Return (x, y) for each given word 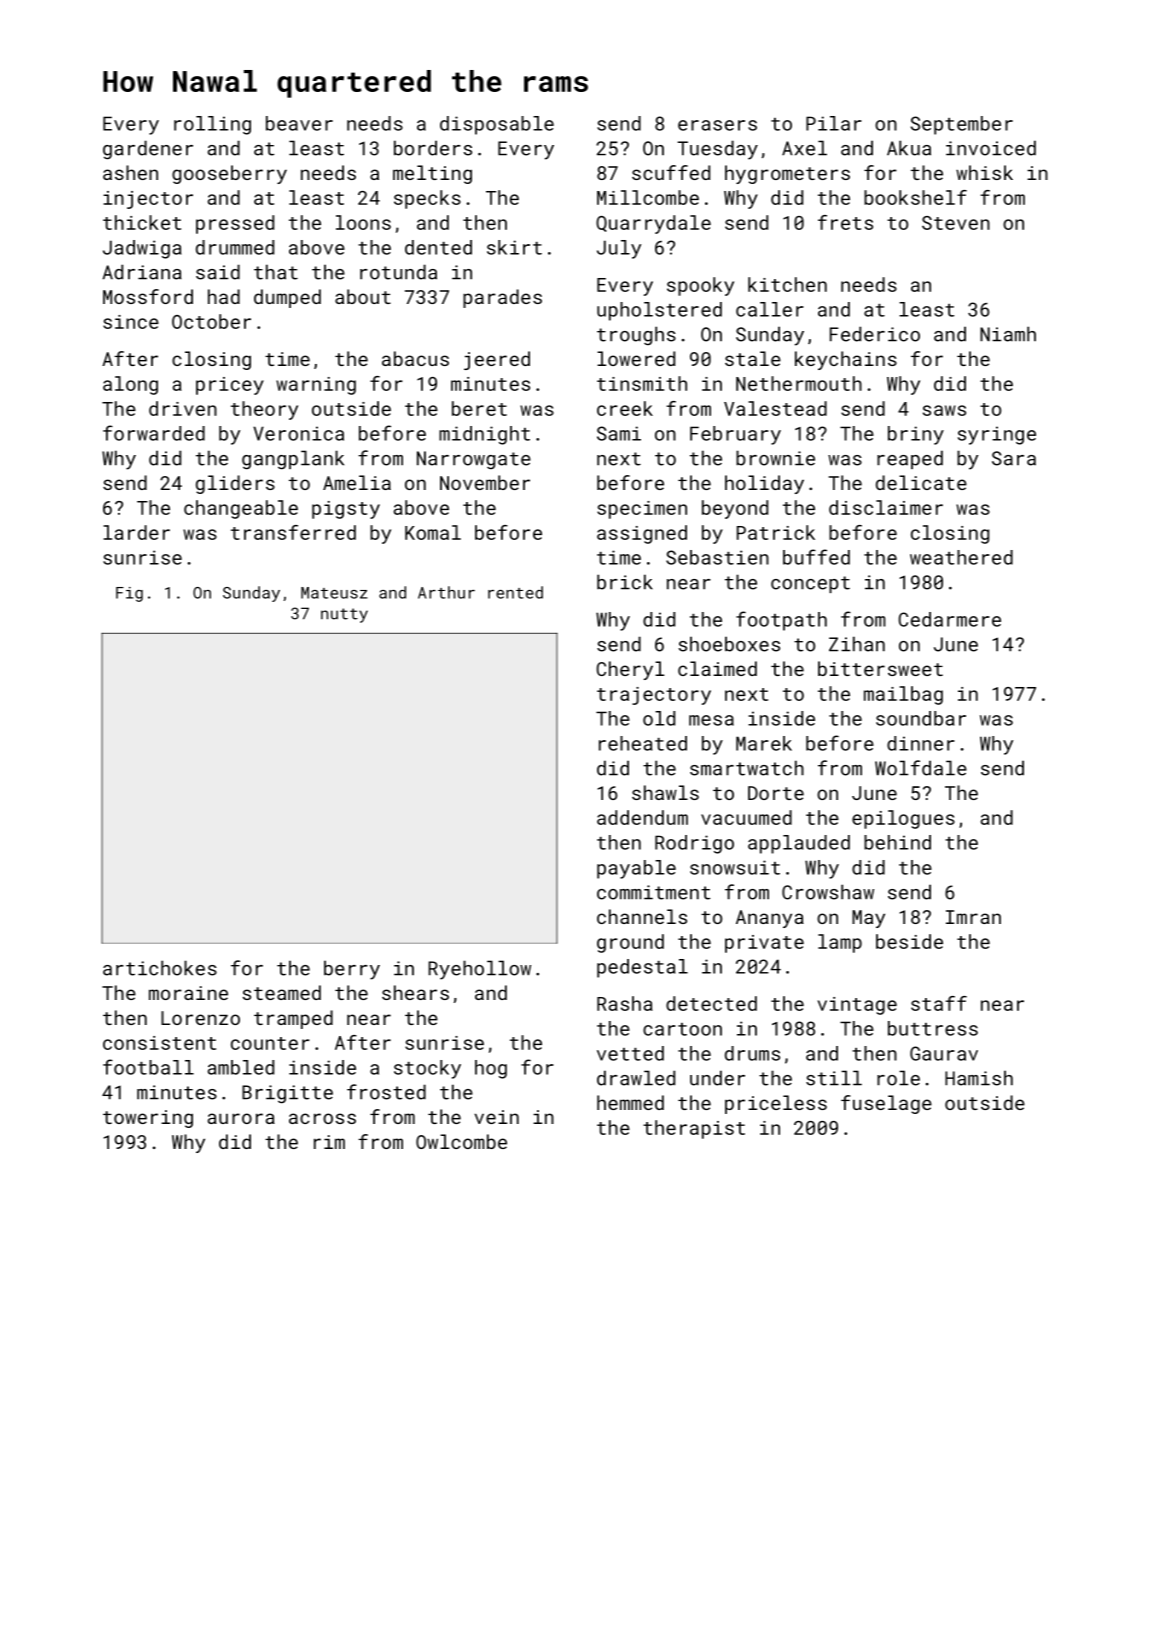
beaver (299, 123)
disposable (497, 125)
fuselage (886, 1104)
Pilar (834, 123)
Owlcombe (461, 1141)
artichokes (160, 968)
